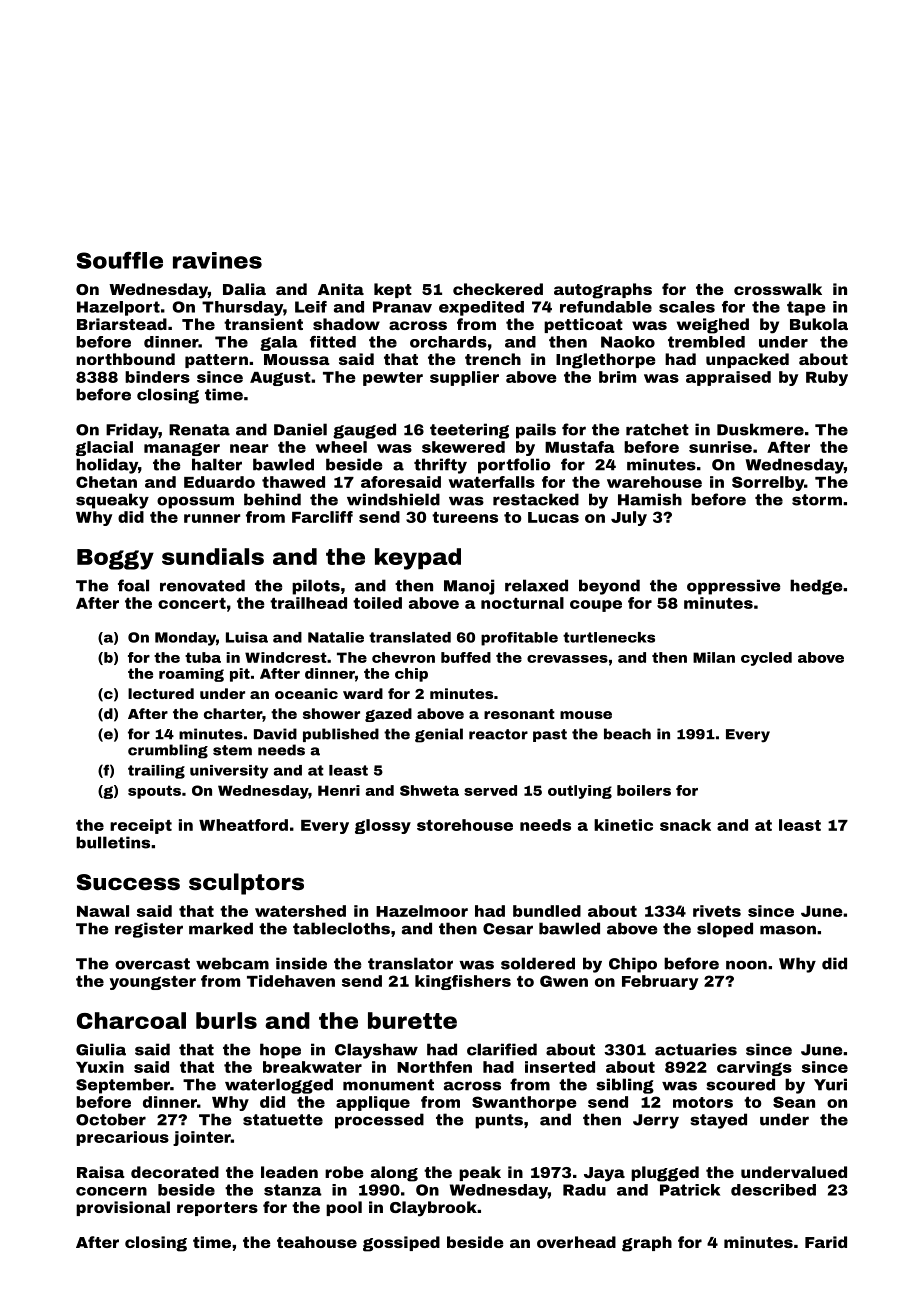 The image size is (924, 1308). Describe the element at coordinates (584, 1190) in the screenshot. I see `Radu` at that location.
